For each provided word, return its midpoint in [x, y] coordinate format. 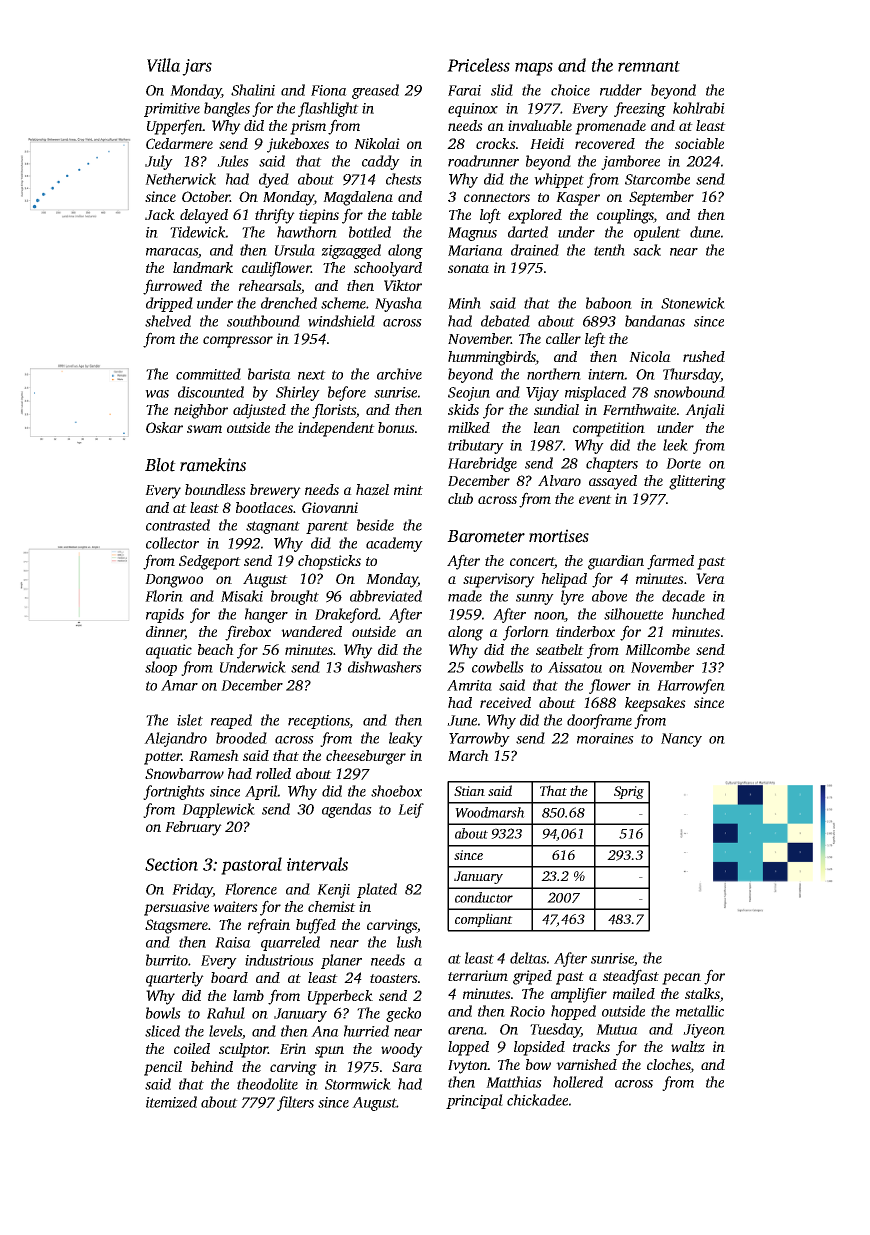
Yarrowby [479, 739]
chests [404, 179]
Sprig [629, 792]
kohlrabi [699, 108]
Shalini [253, 90]
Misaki [242, 596]
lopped [468, 1048]
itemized [171, 1102]
